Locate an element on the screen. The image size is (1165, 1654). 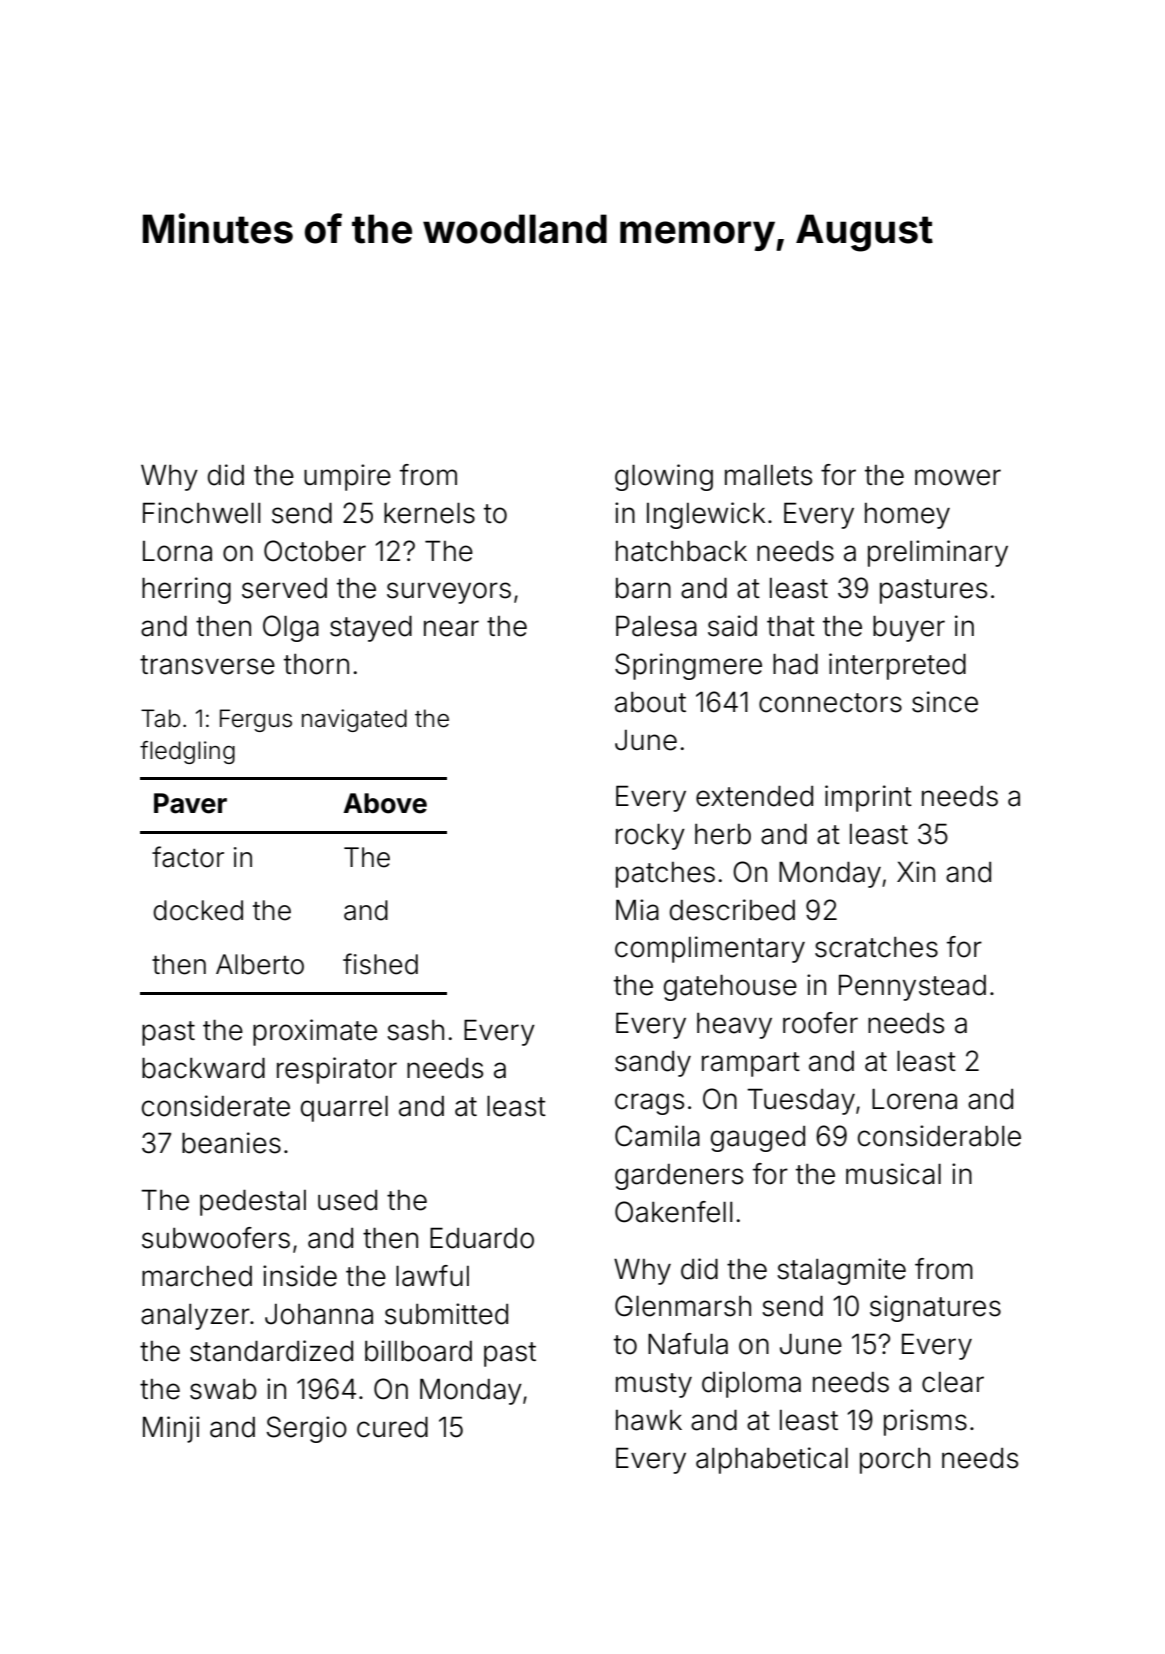
buyer is located at coordinates (909, 629).
